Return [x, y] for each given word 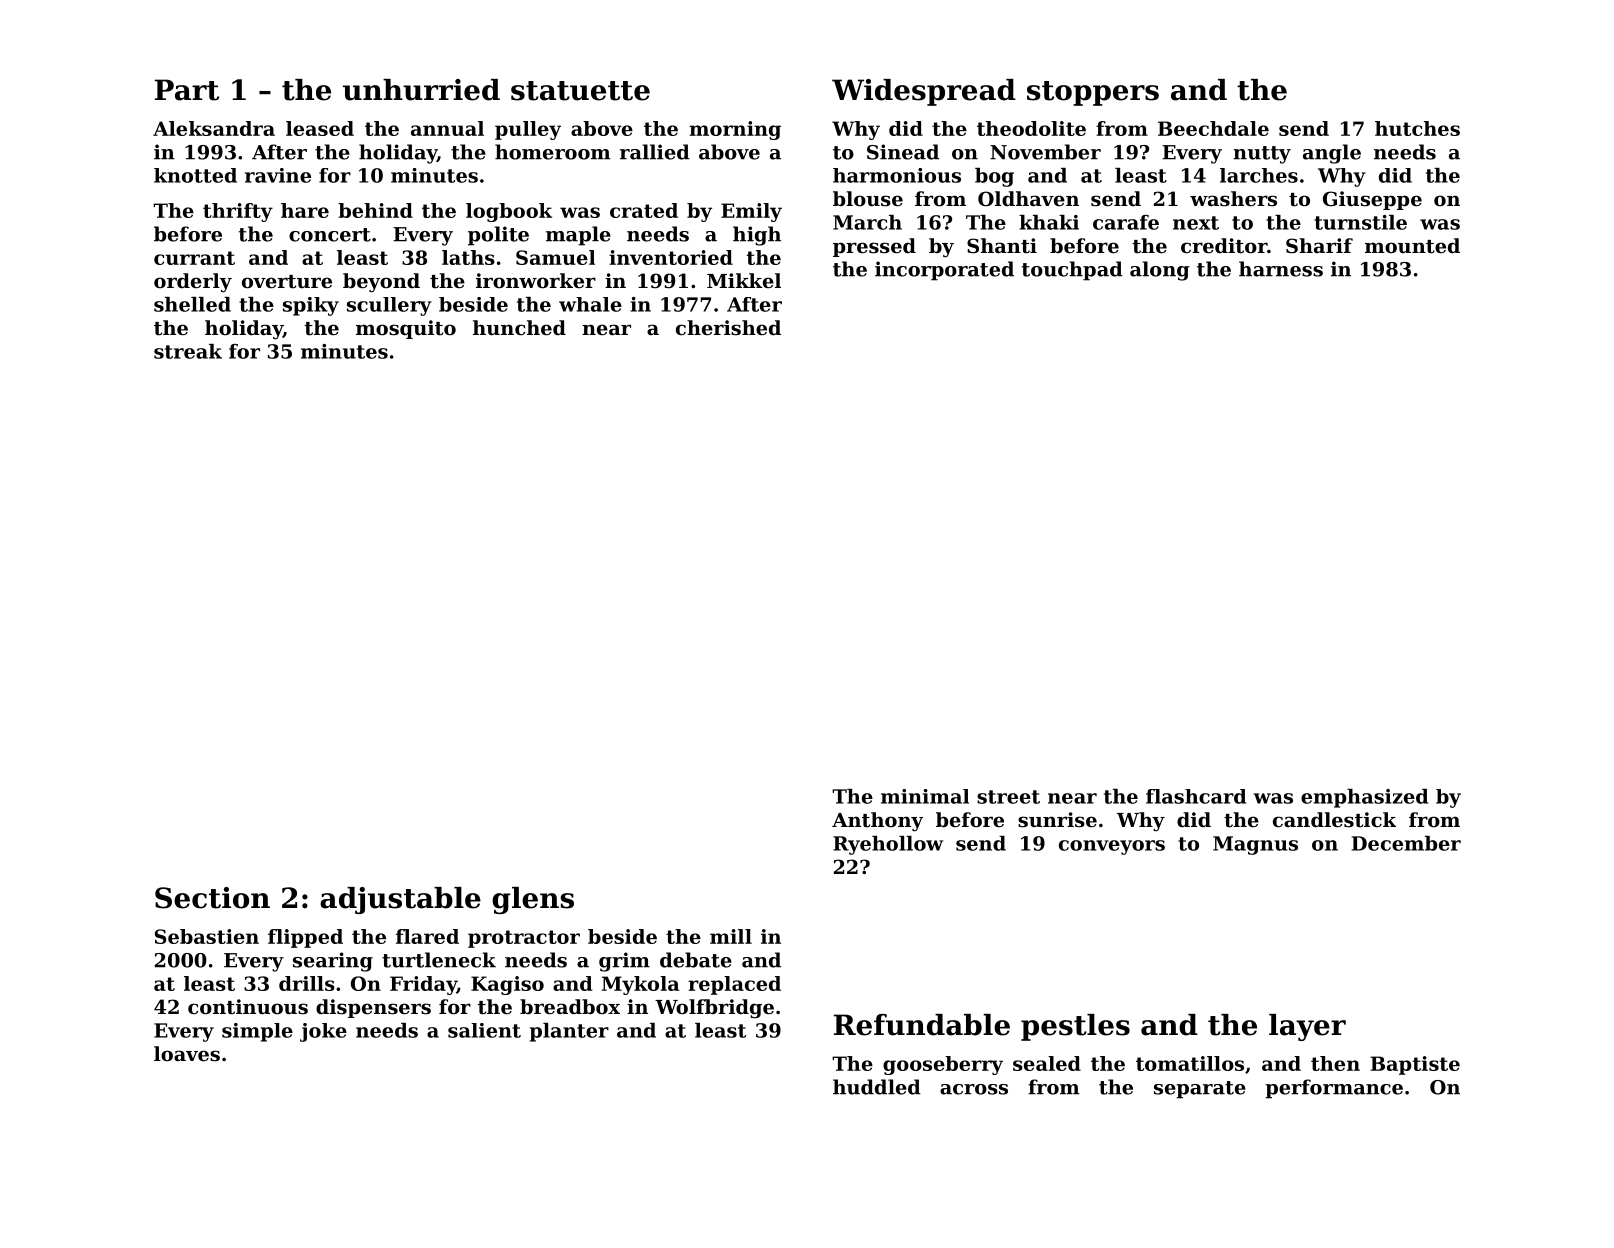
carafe [1126, 222]
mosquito [406, 329]
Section [212, 898]
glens [533, 900]
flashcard [1196, 796]
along [1160, 271]
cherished [728, 328]
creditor [1224, 246]
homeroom [553, 152]
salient [484, 1030]
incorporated [944, 271]
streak [188, 351]
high [757, 236]
